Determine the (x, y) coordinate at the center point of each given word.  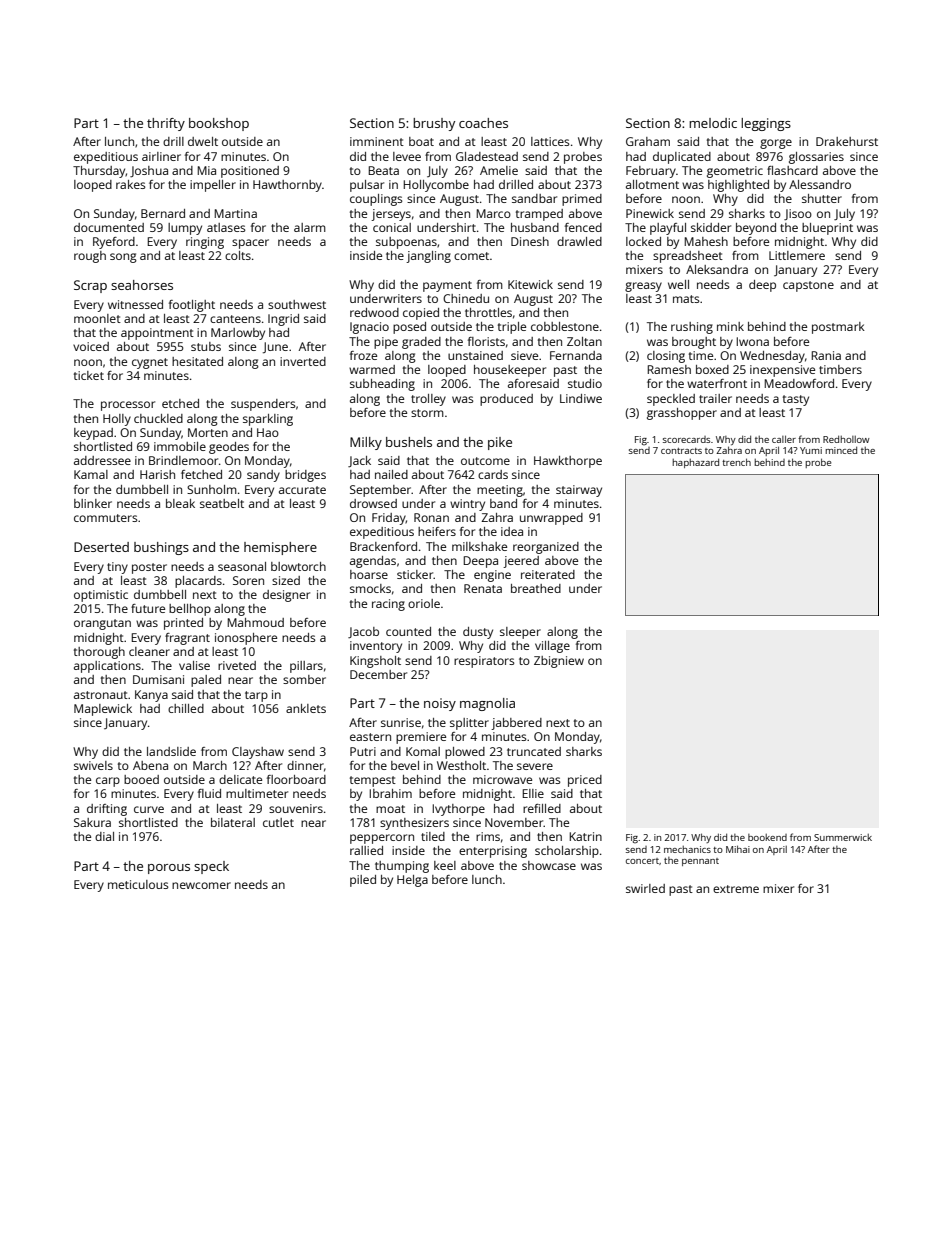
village (552, 647)
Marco (493, 213)
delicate (240, 779)
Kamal (91, 474)
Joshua (149, 172)
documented (109, 227)
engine (492, 576)
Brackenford (383, 546)
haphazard (695, 463)
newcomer (201, 885)
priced (585, 781)
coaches (483, 123)
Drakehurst (847, 141)
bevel (405, 765)
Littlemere (797, 255)
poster (149, 568)
